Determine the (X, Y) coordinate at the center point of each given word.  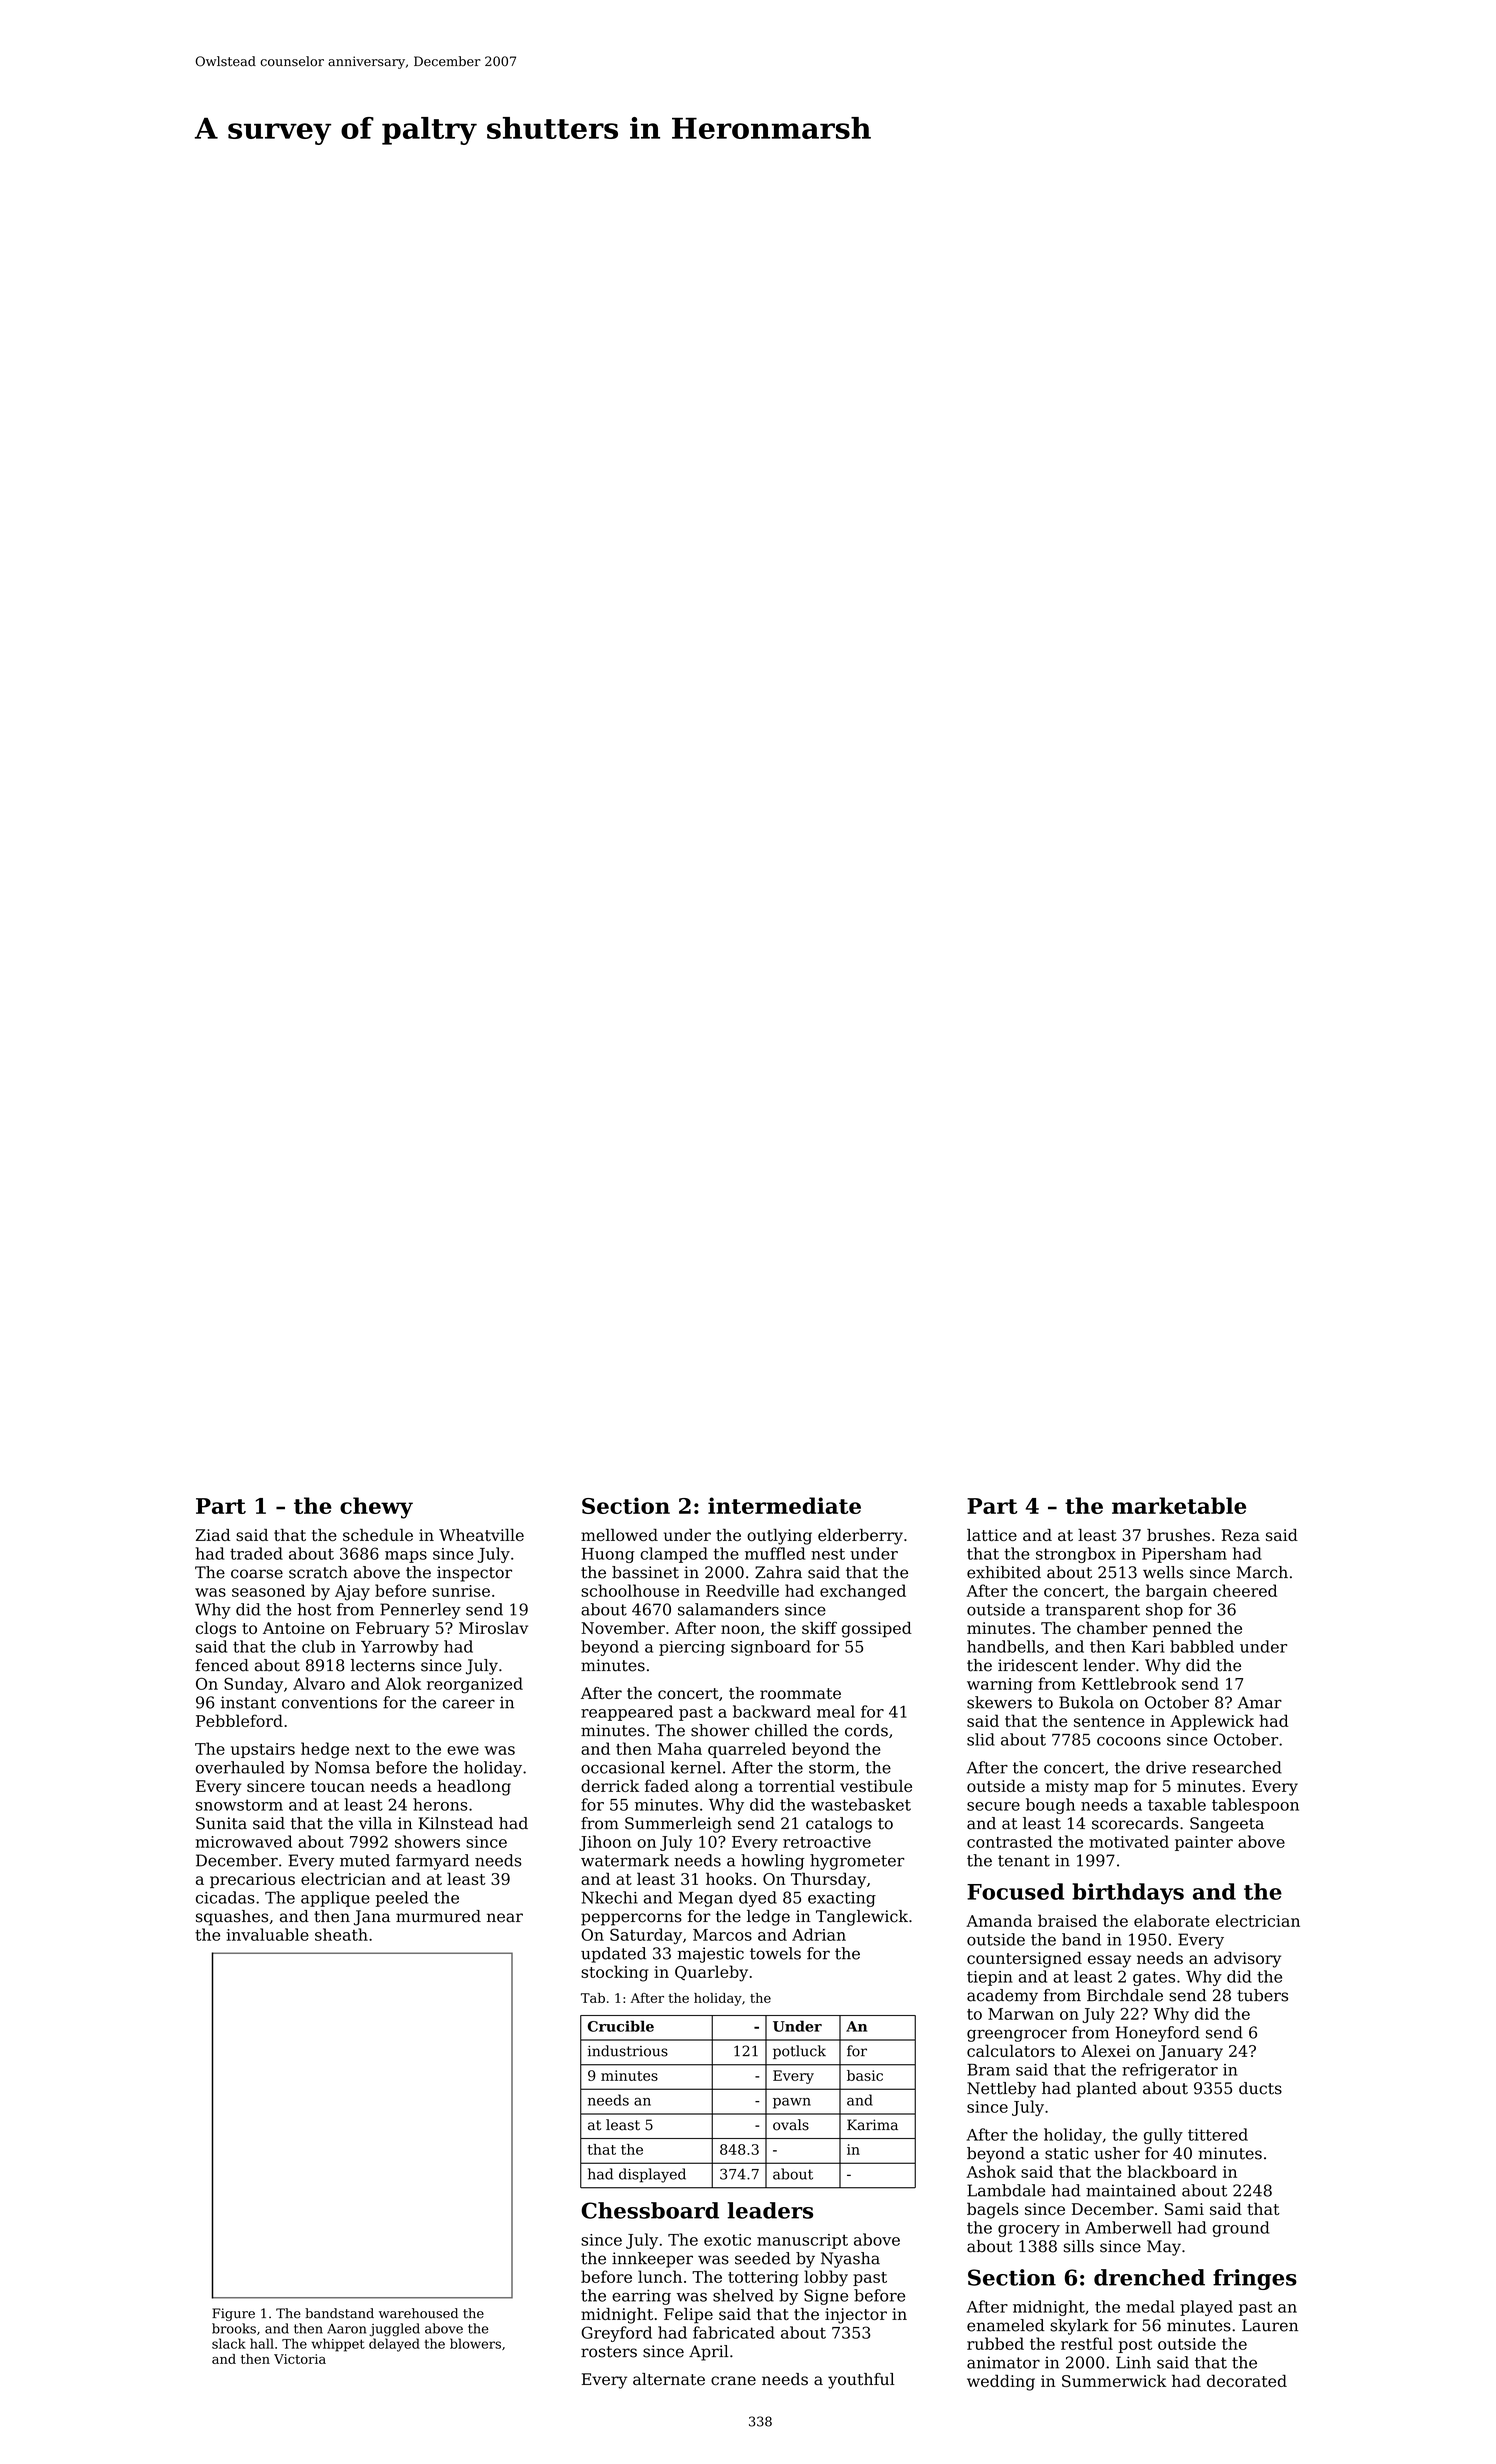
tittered (1218, 2134)
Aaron (346, 2329)
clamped (674, 1555)
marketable (1179, 1505)
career (469, 1704)
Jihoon (605, 1843)
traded (256, 1553)
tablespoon (1255, 1806)
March (1262, 1572)
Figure (233, 2314)
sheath (341, 1934)
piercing (692, 1648)
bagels (992, 2210)
